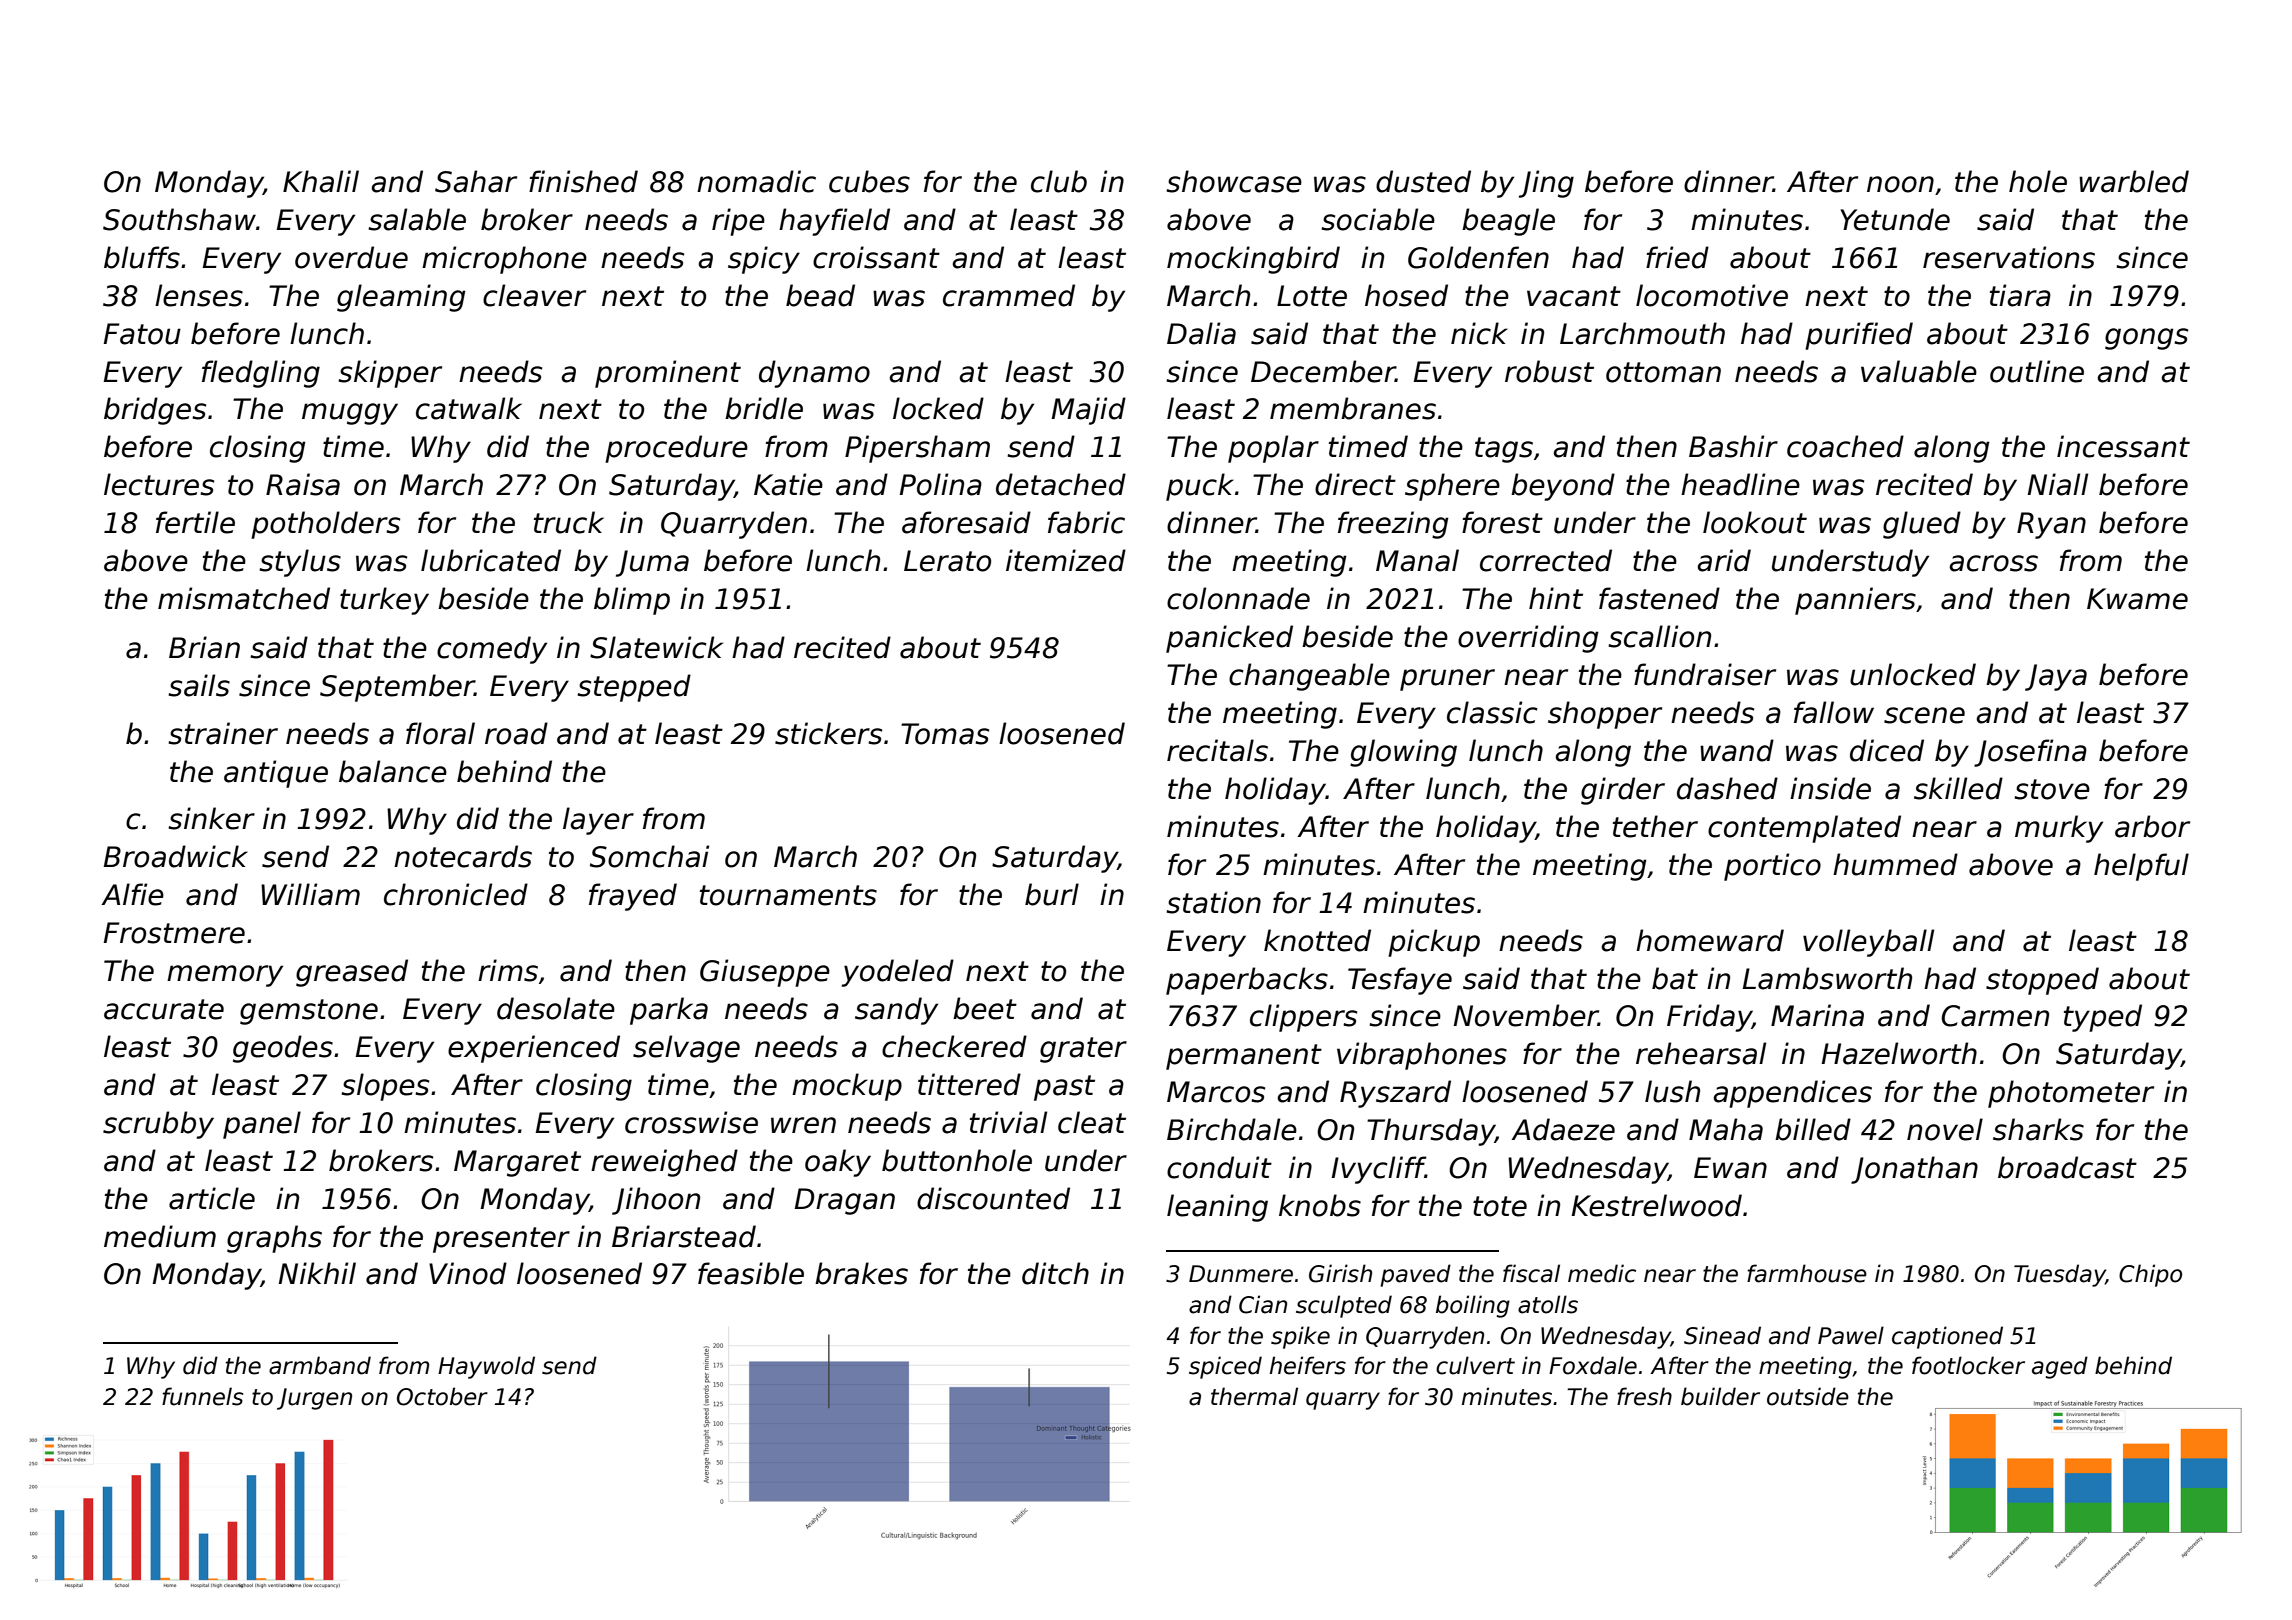 The width and height of the screenshot is (2292, 1620). What do you see at coordinates (321, 181) in the screenshot?
I see `Khalil` at bounding box center [321, 181].
